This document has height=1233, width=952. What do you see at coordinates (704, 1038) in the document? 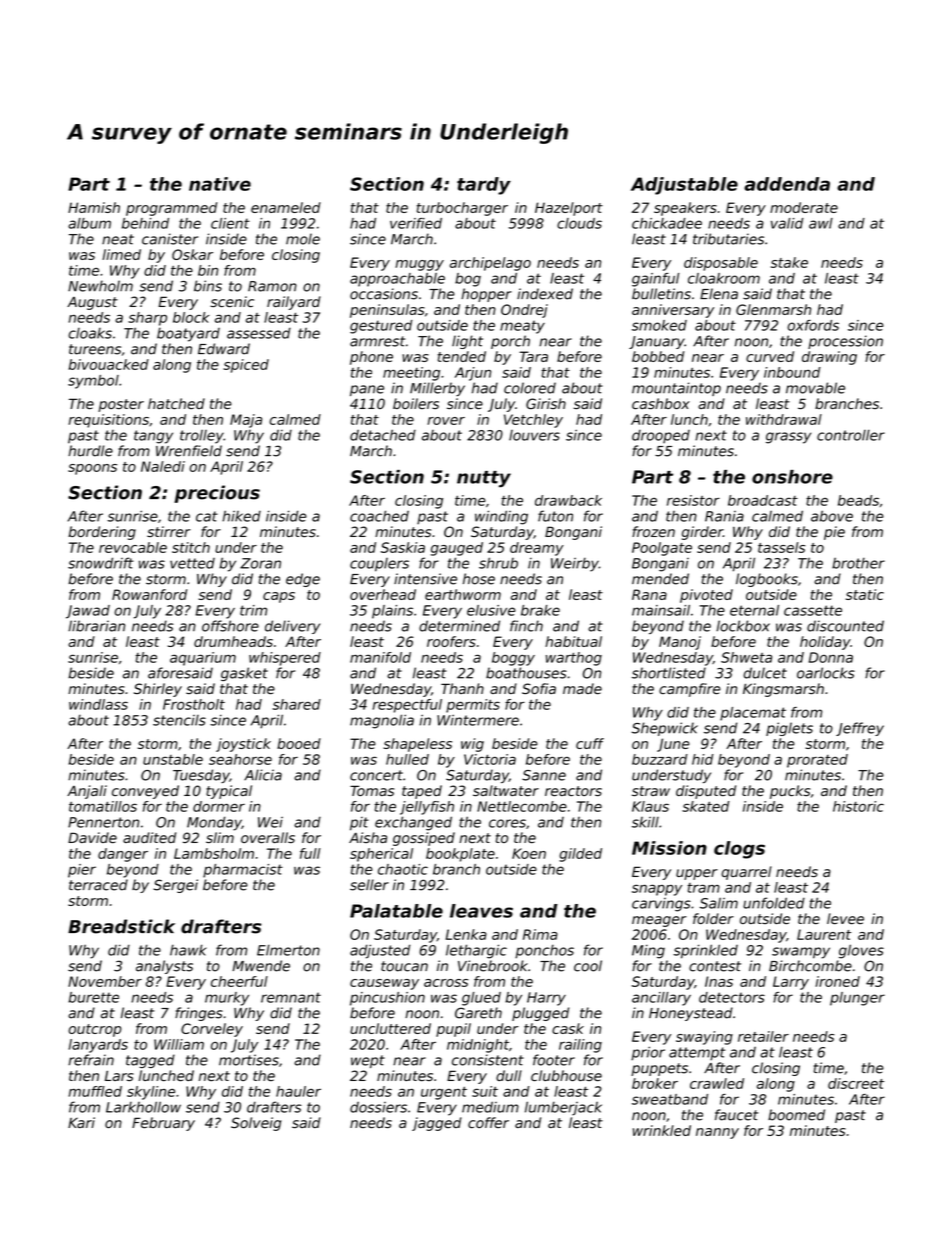
I see `swaying` at bounding box center [704, 1038].
